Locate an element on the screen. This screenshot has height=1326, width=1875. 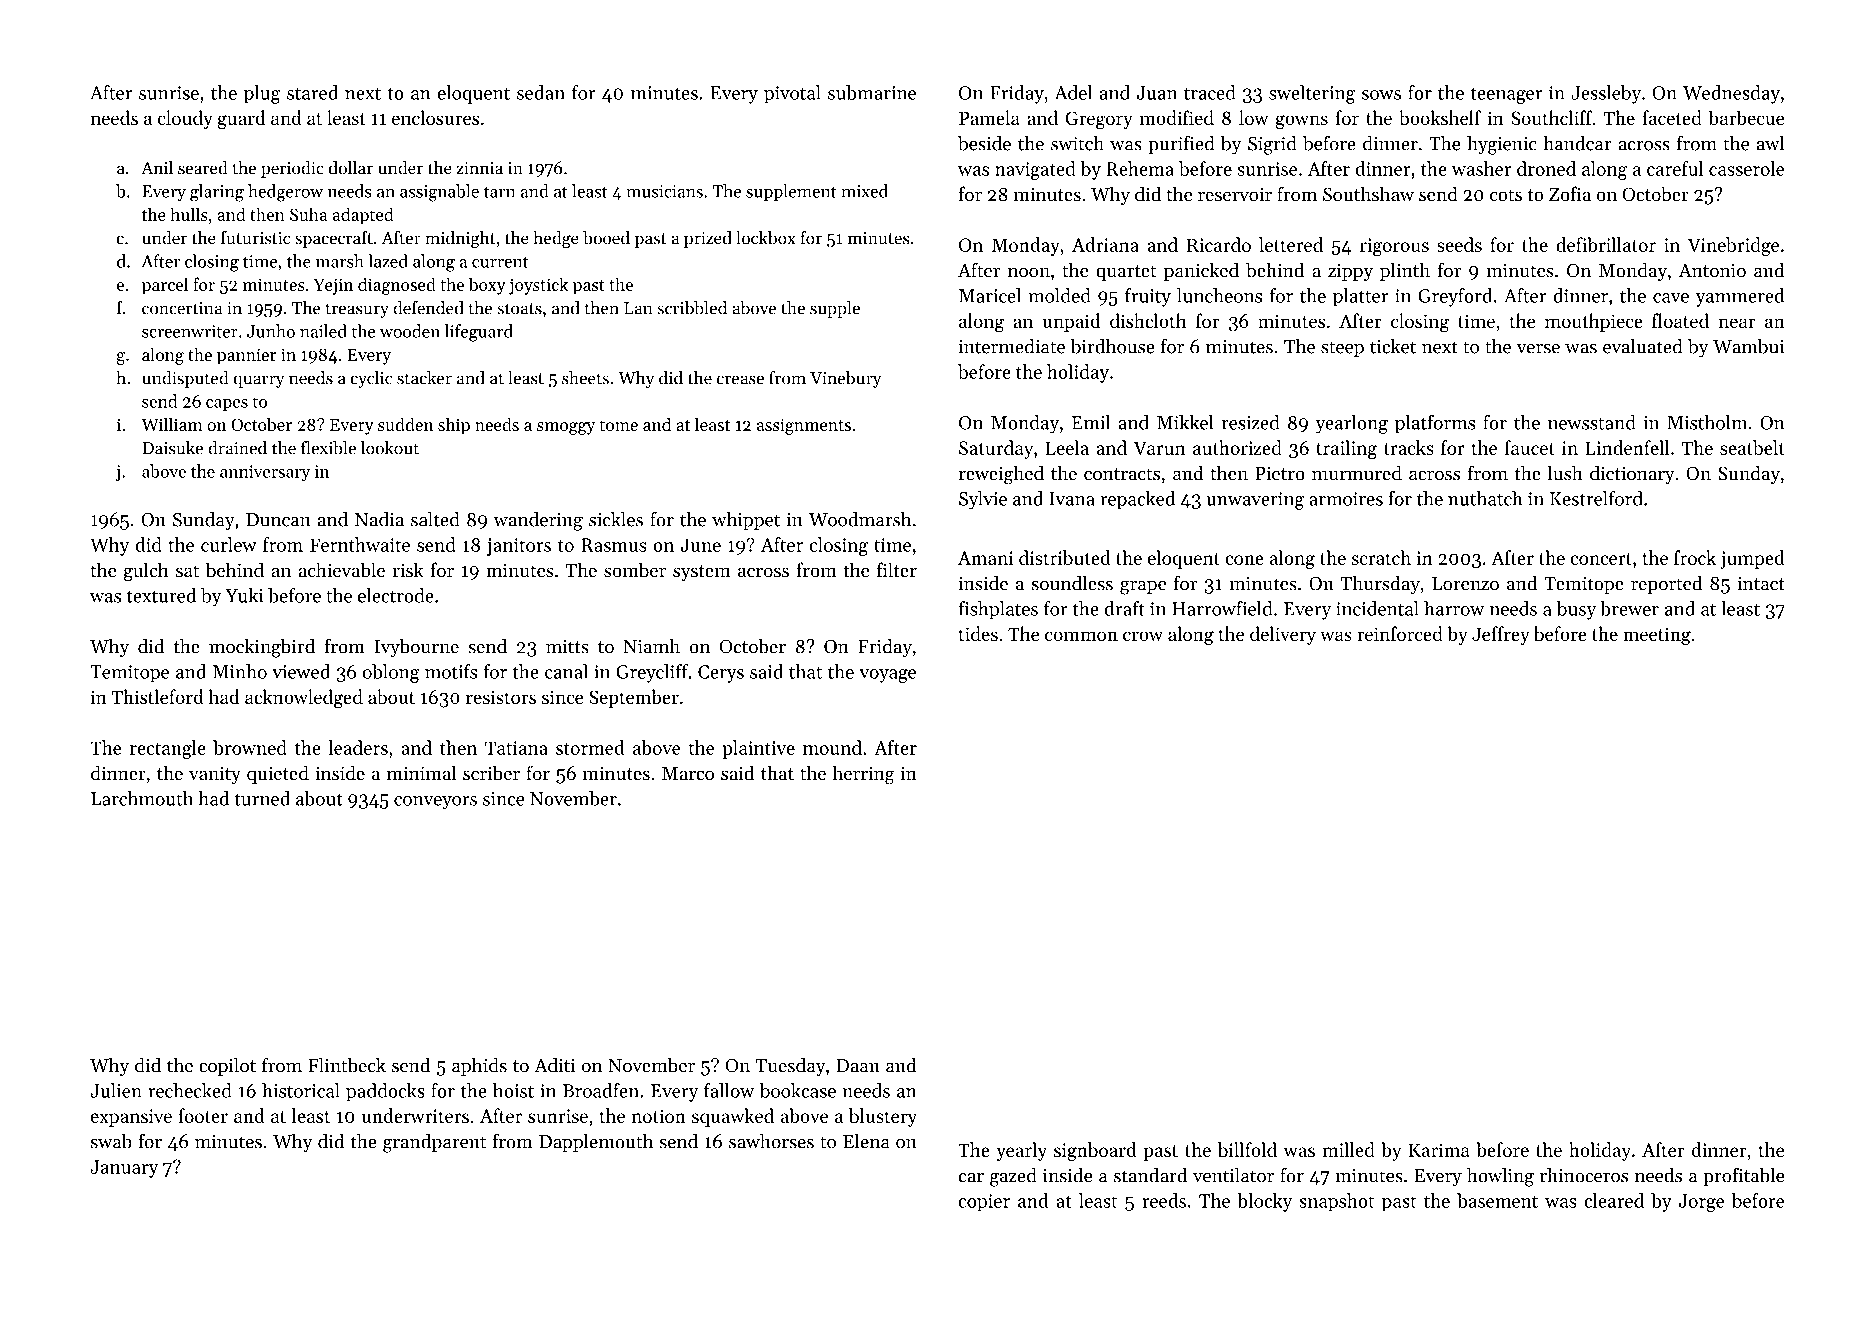
intact is located at coordinates (1761, 584).
